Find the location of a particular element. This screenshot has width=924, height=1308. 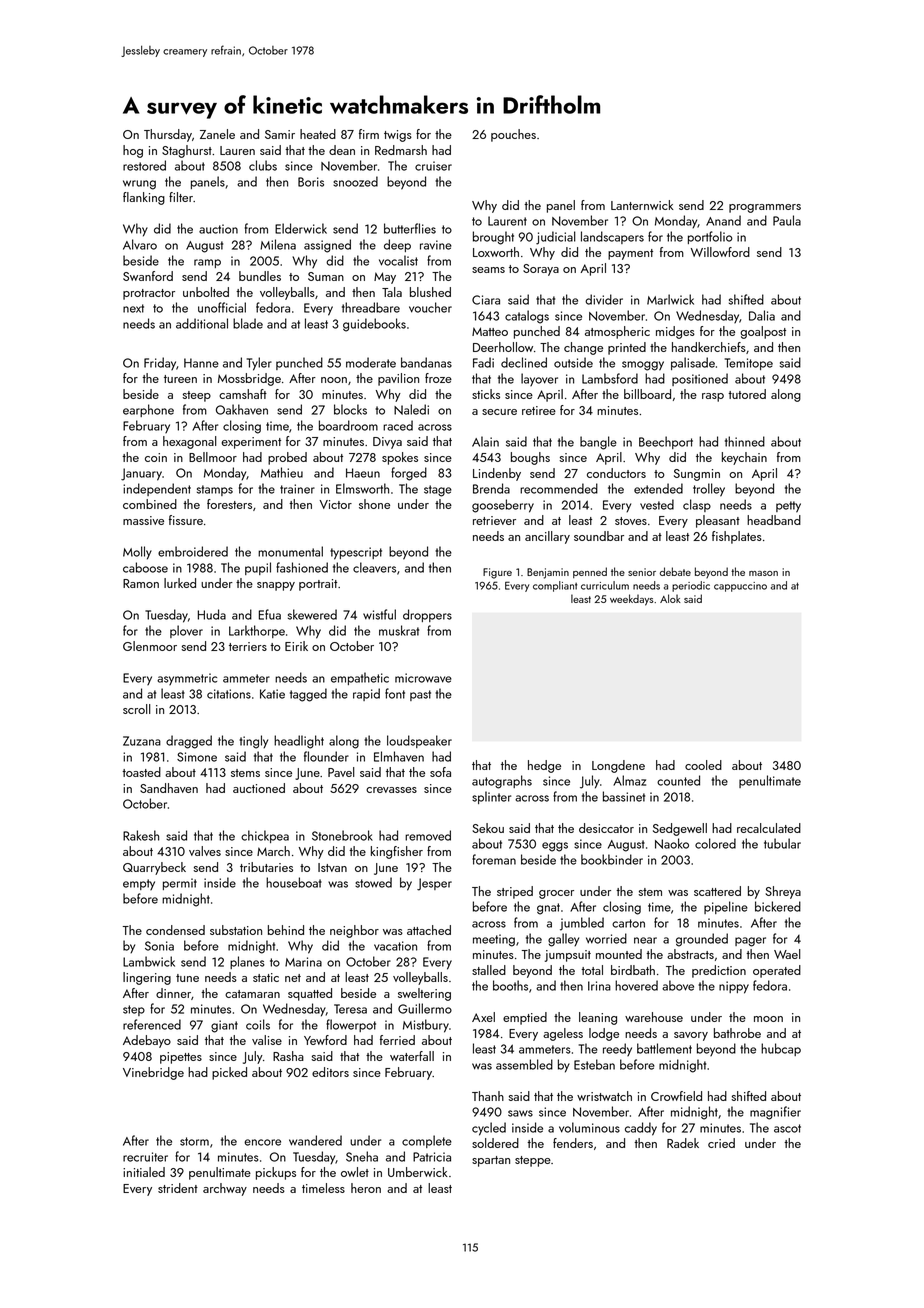

filter is located at coordinates (181, 197).
